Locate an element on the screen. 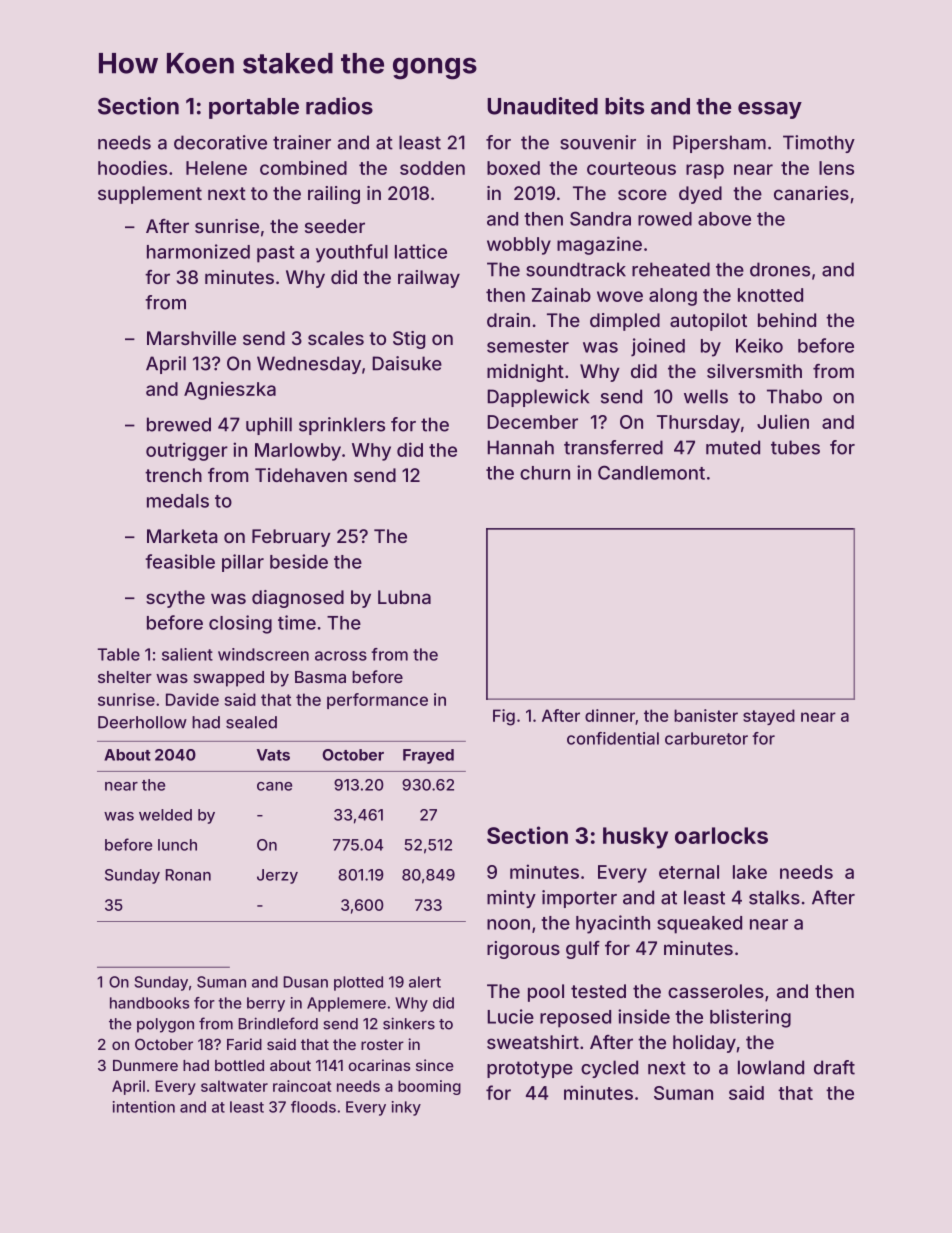 The image size is (952, 1233). intention is located at coordinates (144, 1107).
